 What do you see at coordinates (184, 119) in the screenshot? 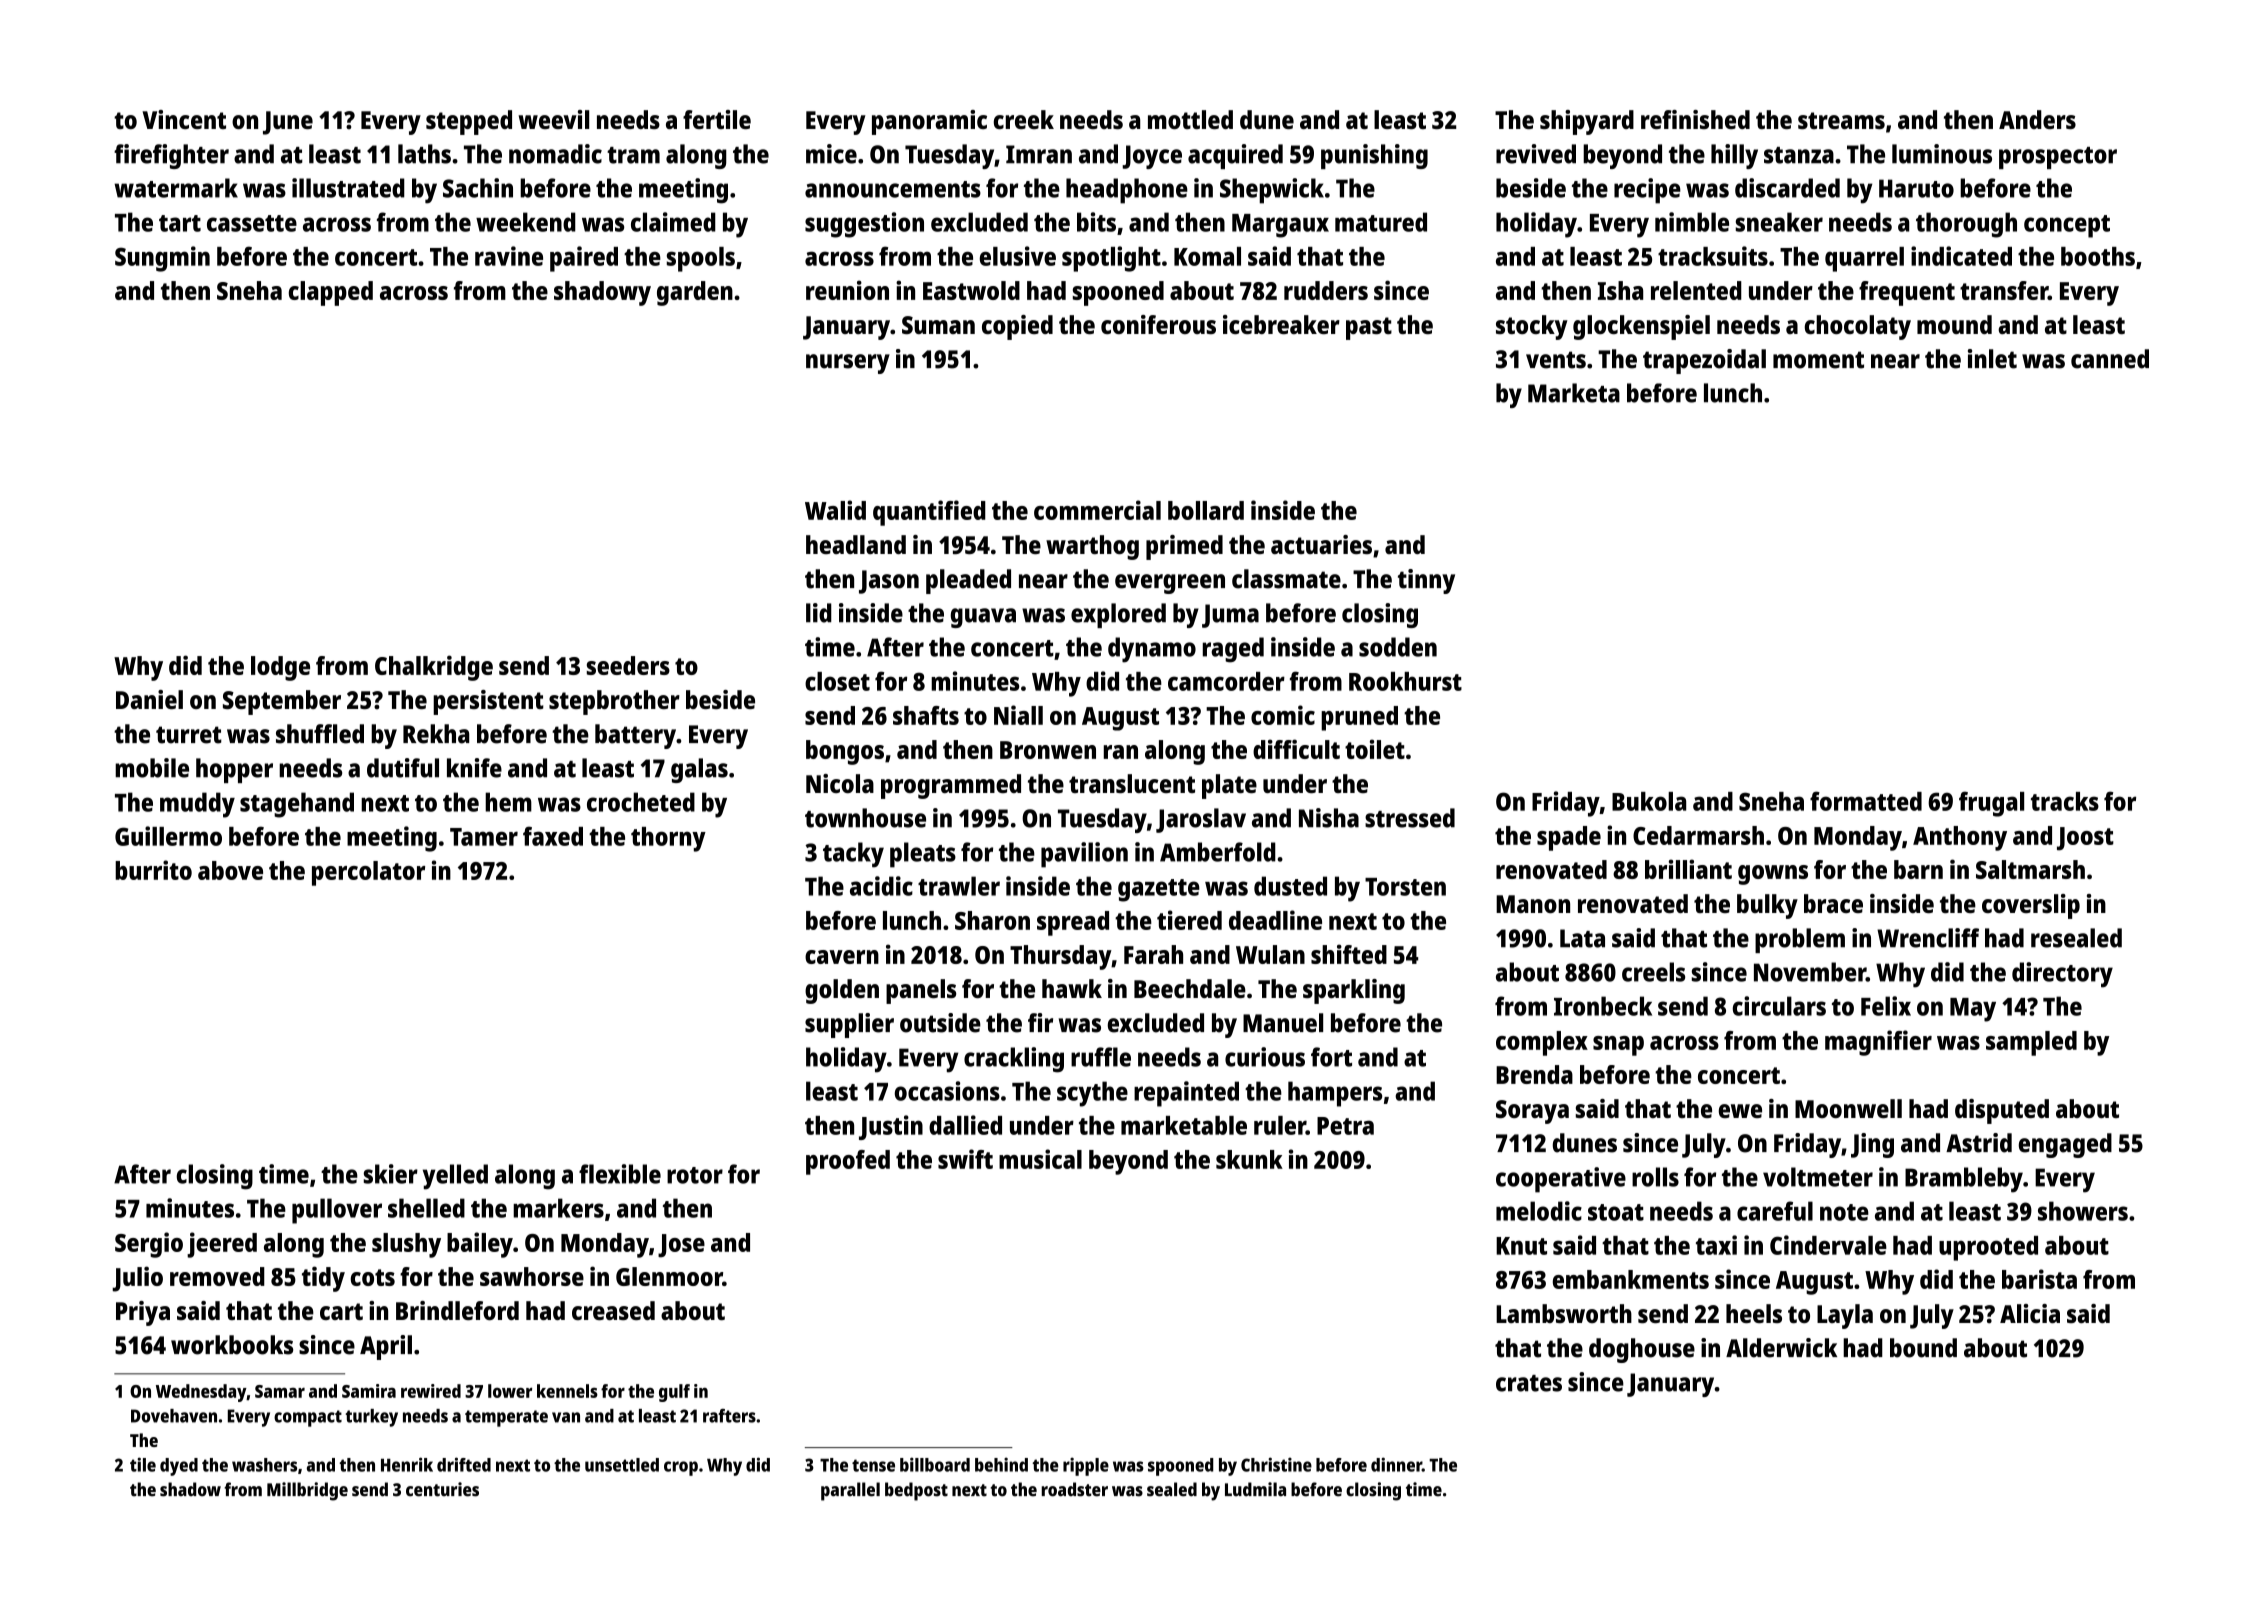
I see `Vincent` at bounding box center [184, 119].
